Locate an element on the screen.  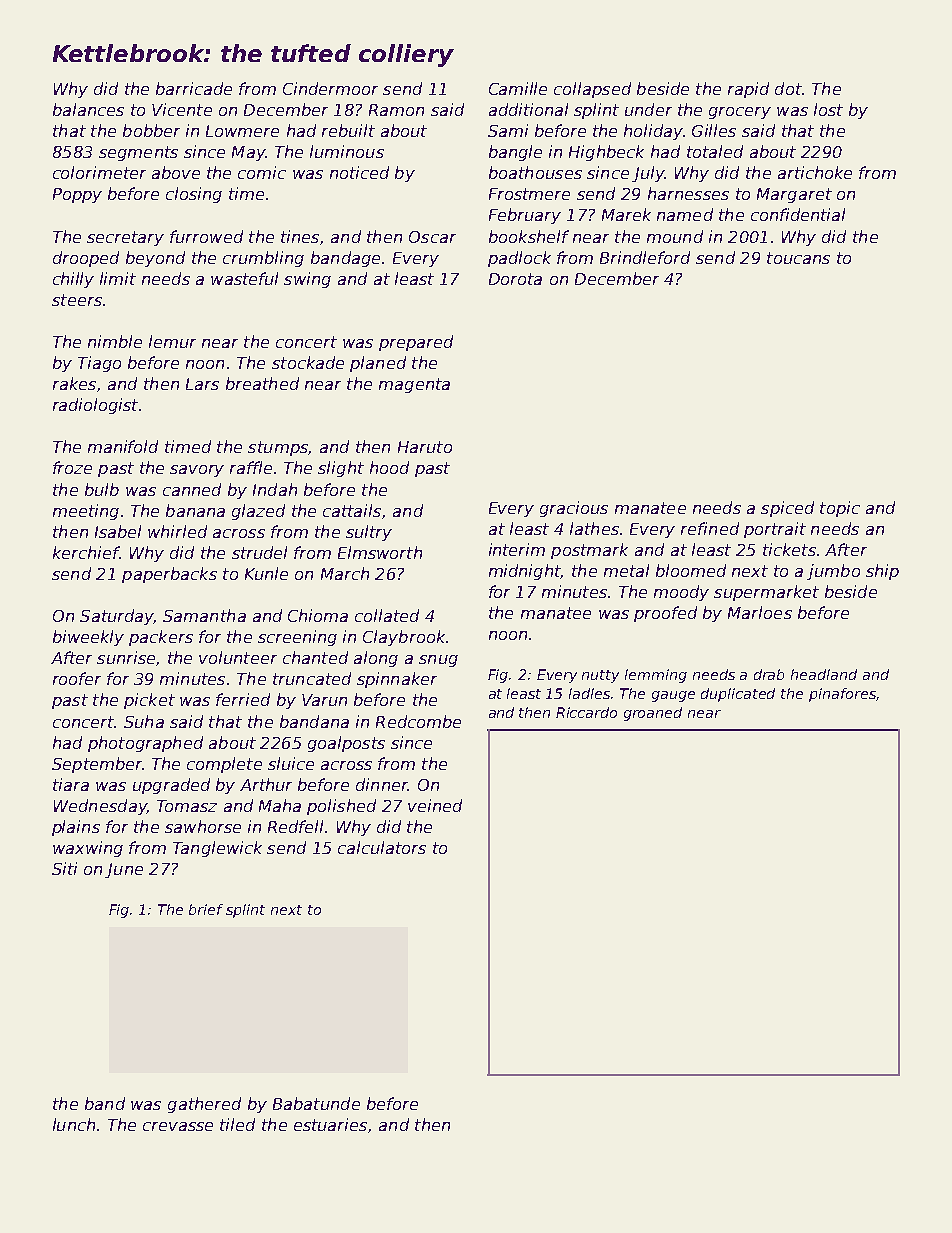
gracious is located at coordinates (574, 509).
